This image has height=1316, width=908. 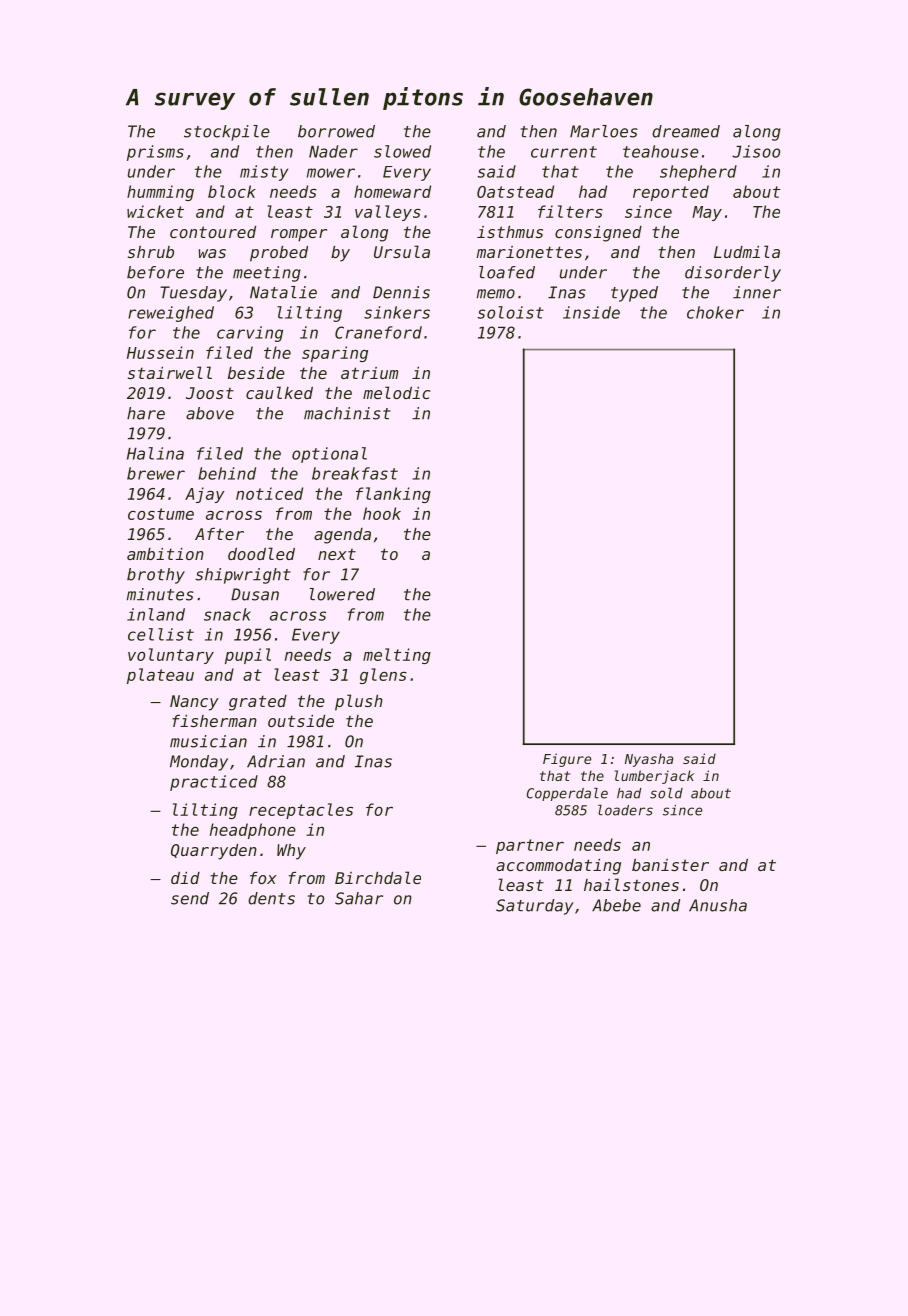 I want to click on receptacles, so click(x=301, y=811).
